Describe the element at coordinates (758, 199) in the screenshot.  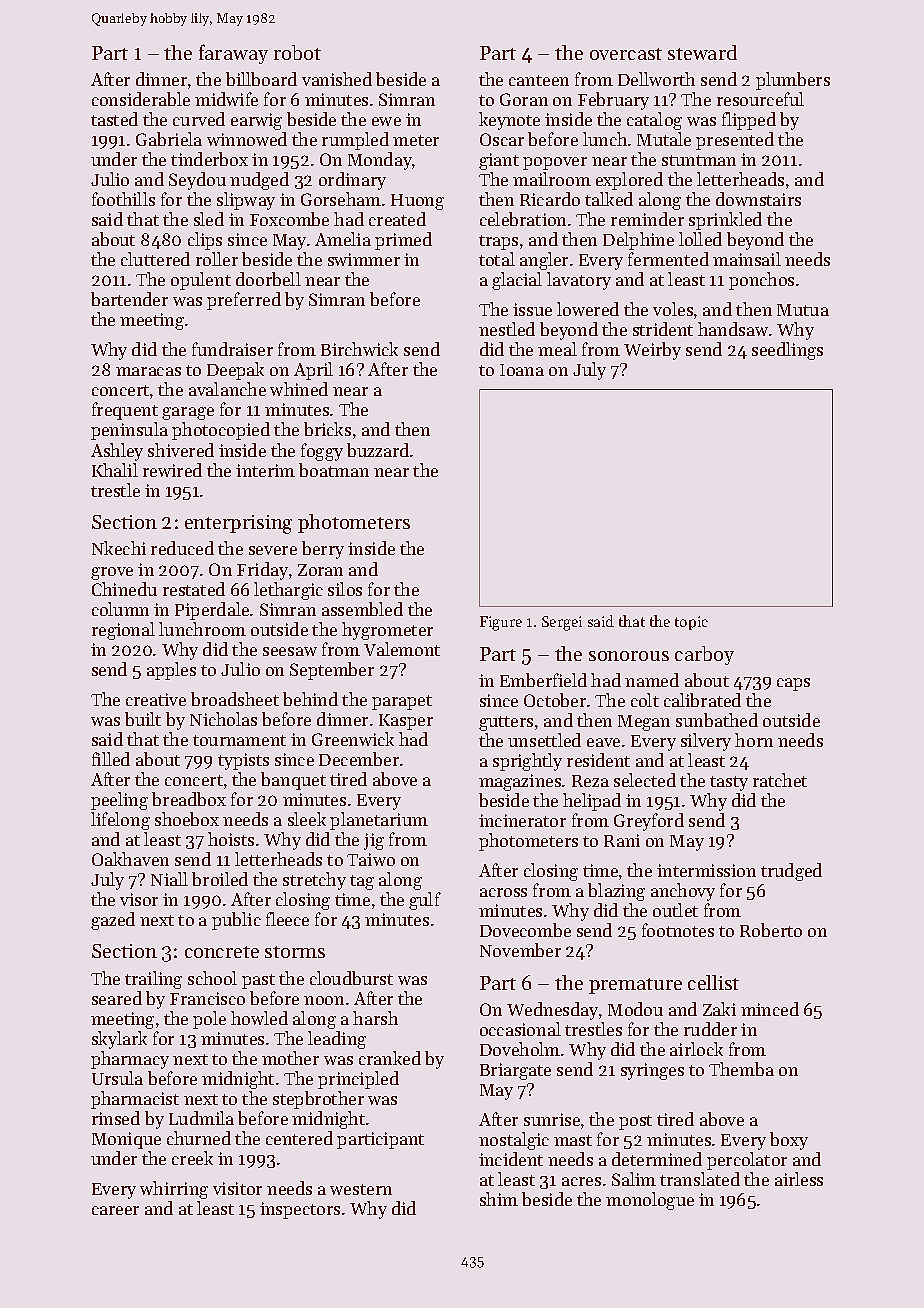
I see `downstairs` at that location.
